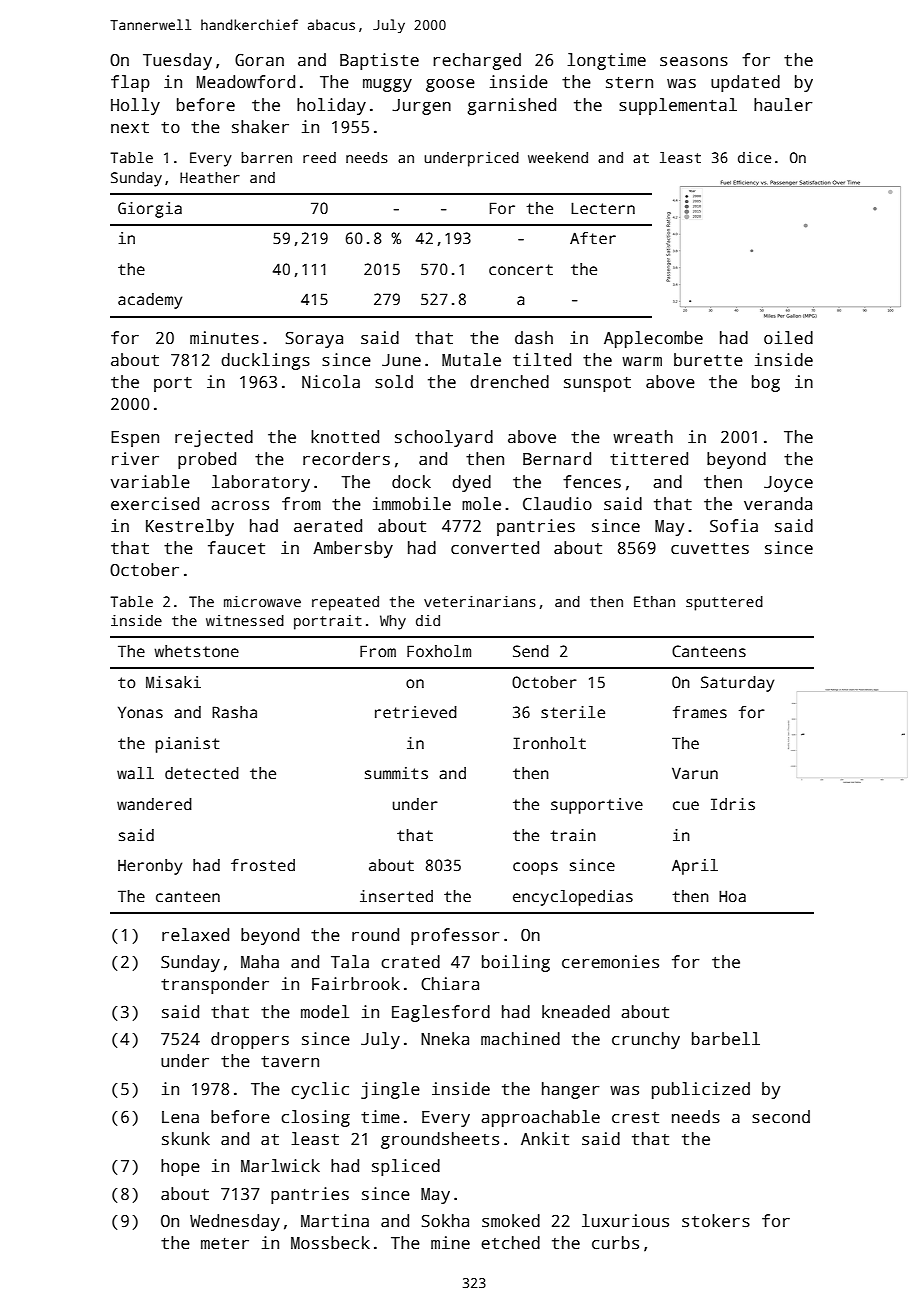  Describe the element at coordinates (439, 651) in the page. I see `Foxholm` at that location.
